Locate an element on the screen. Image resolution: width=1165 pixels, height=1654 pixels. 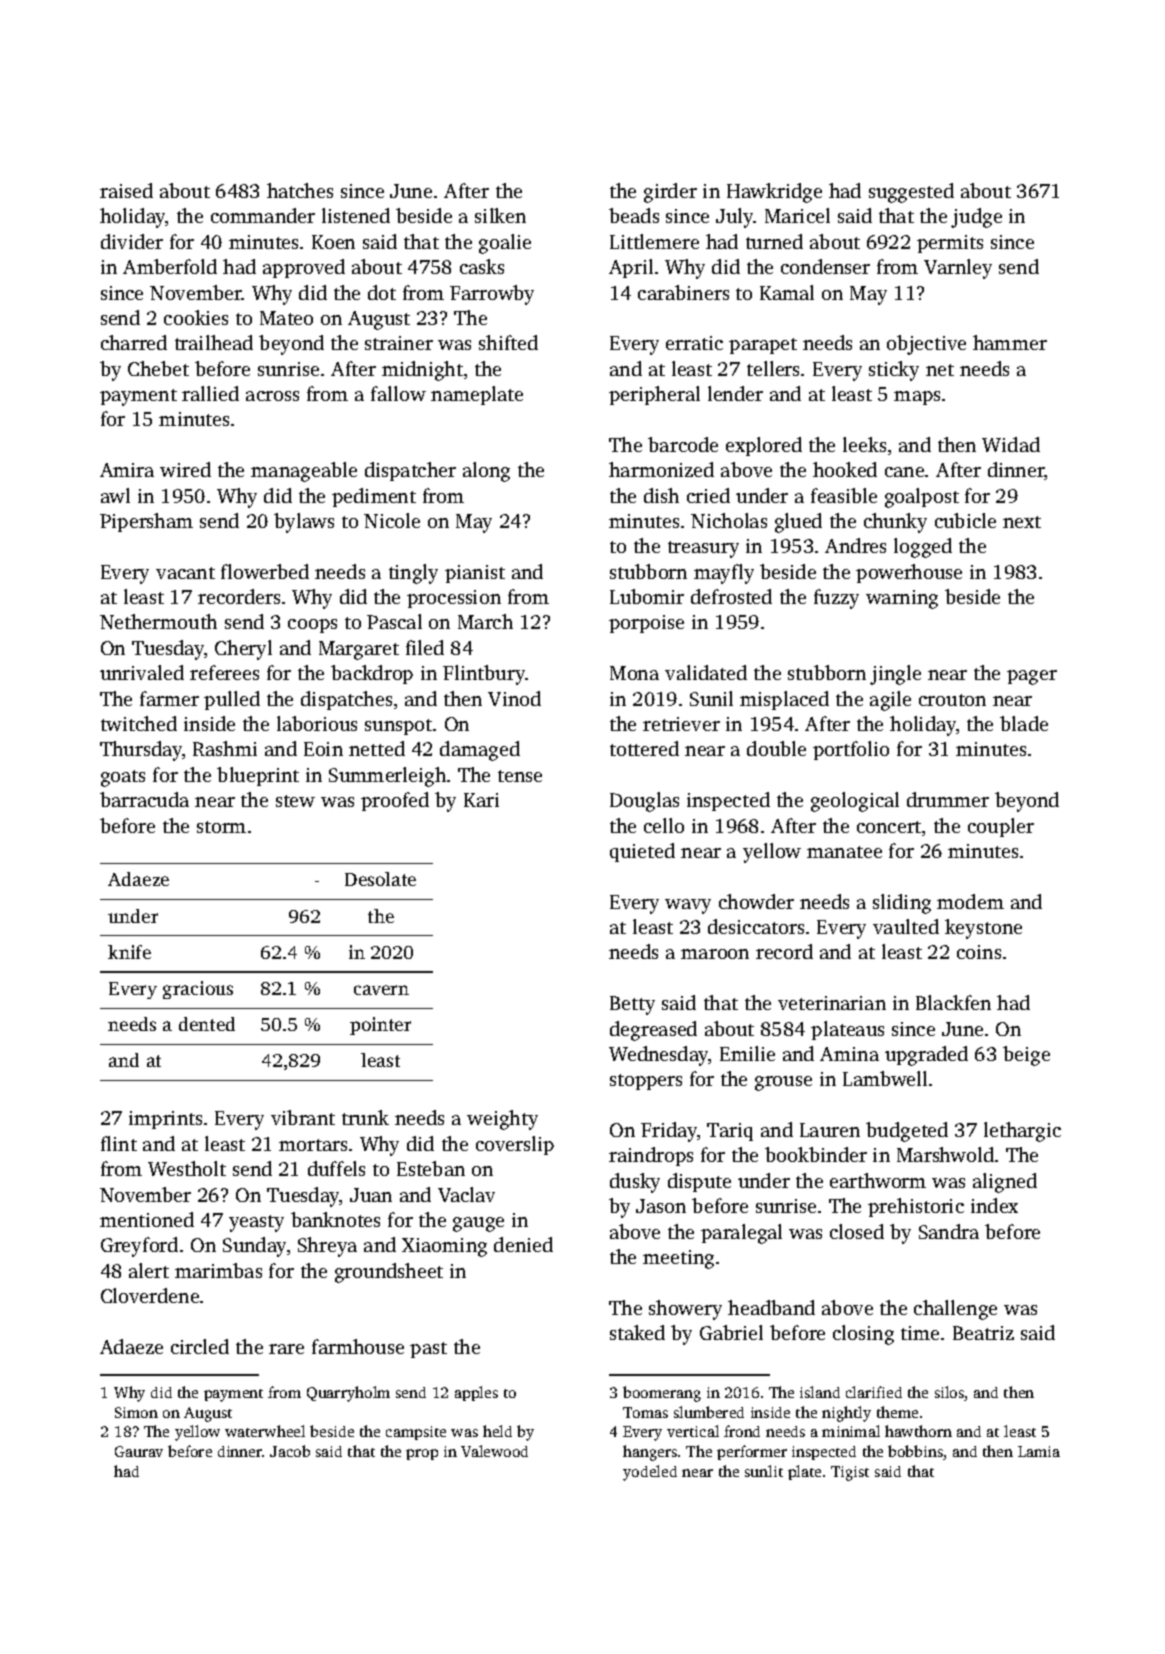
Mateo is located at coordinates (286, 318).
